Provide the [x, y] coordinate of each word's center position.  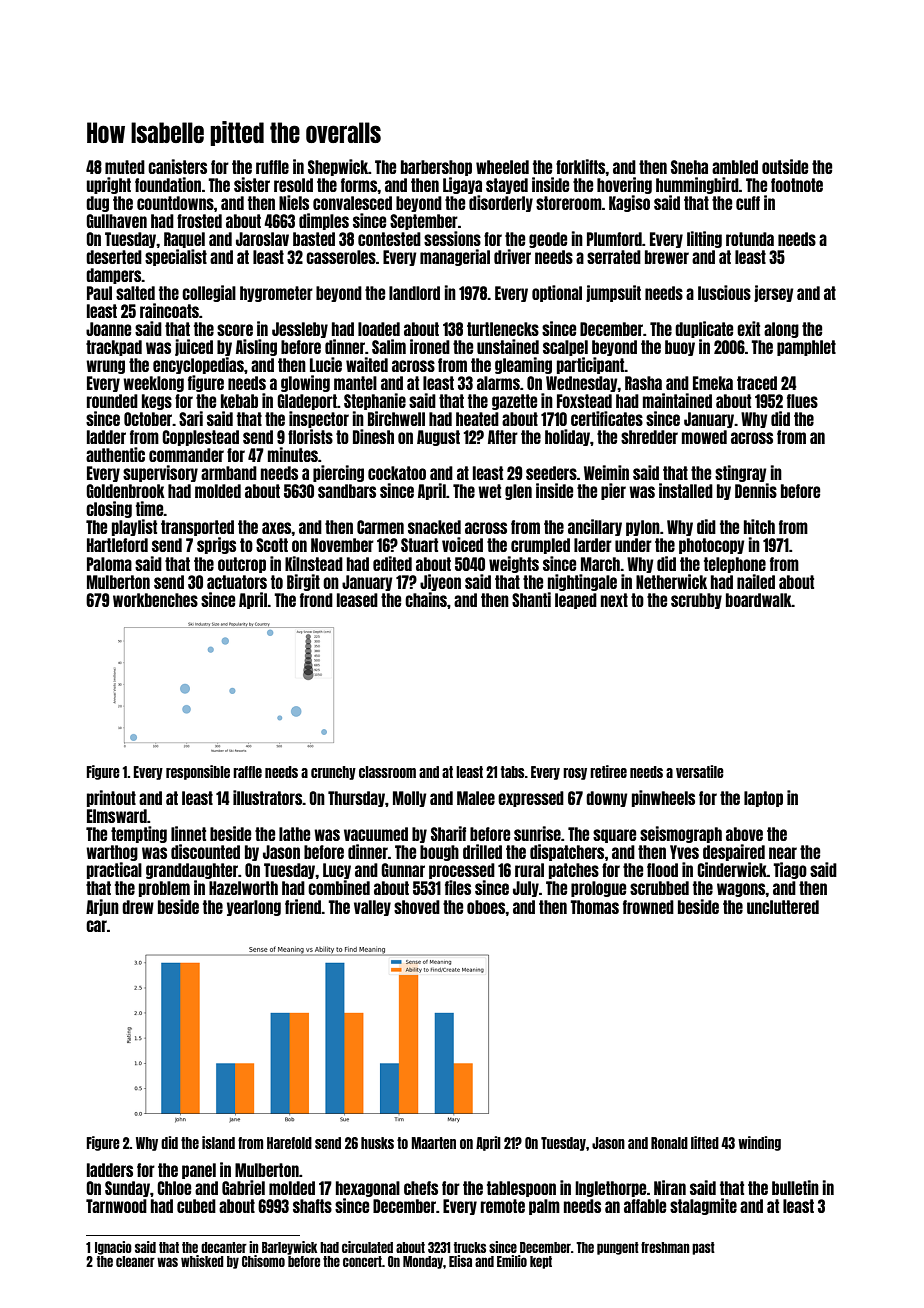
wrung [105, 367]
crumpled [540, 546]
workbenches [155, 600]
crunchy [333, 773]
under [633, 545]
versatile [700, 771]
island [218, 1142]
